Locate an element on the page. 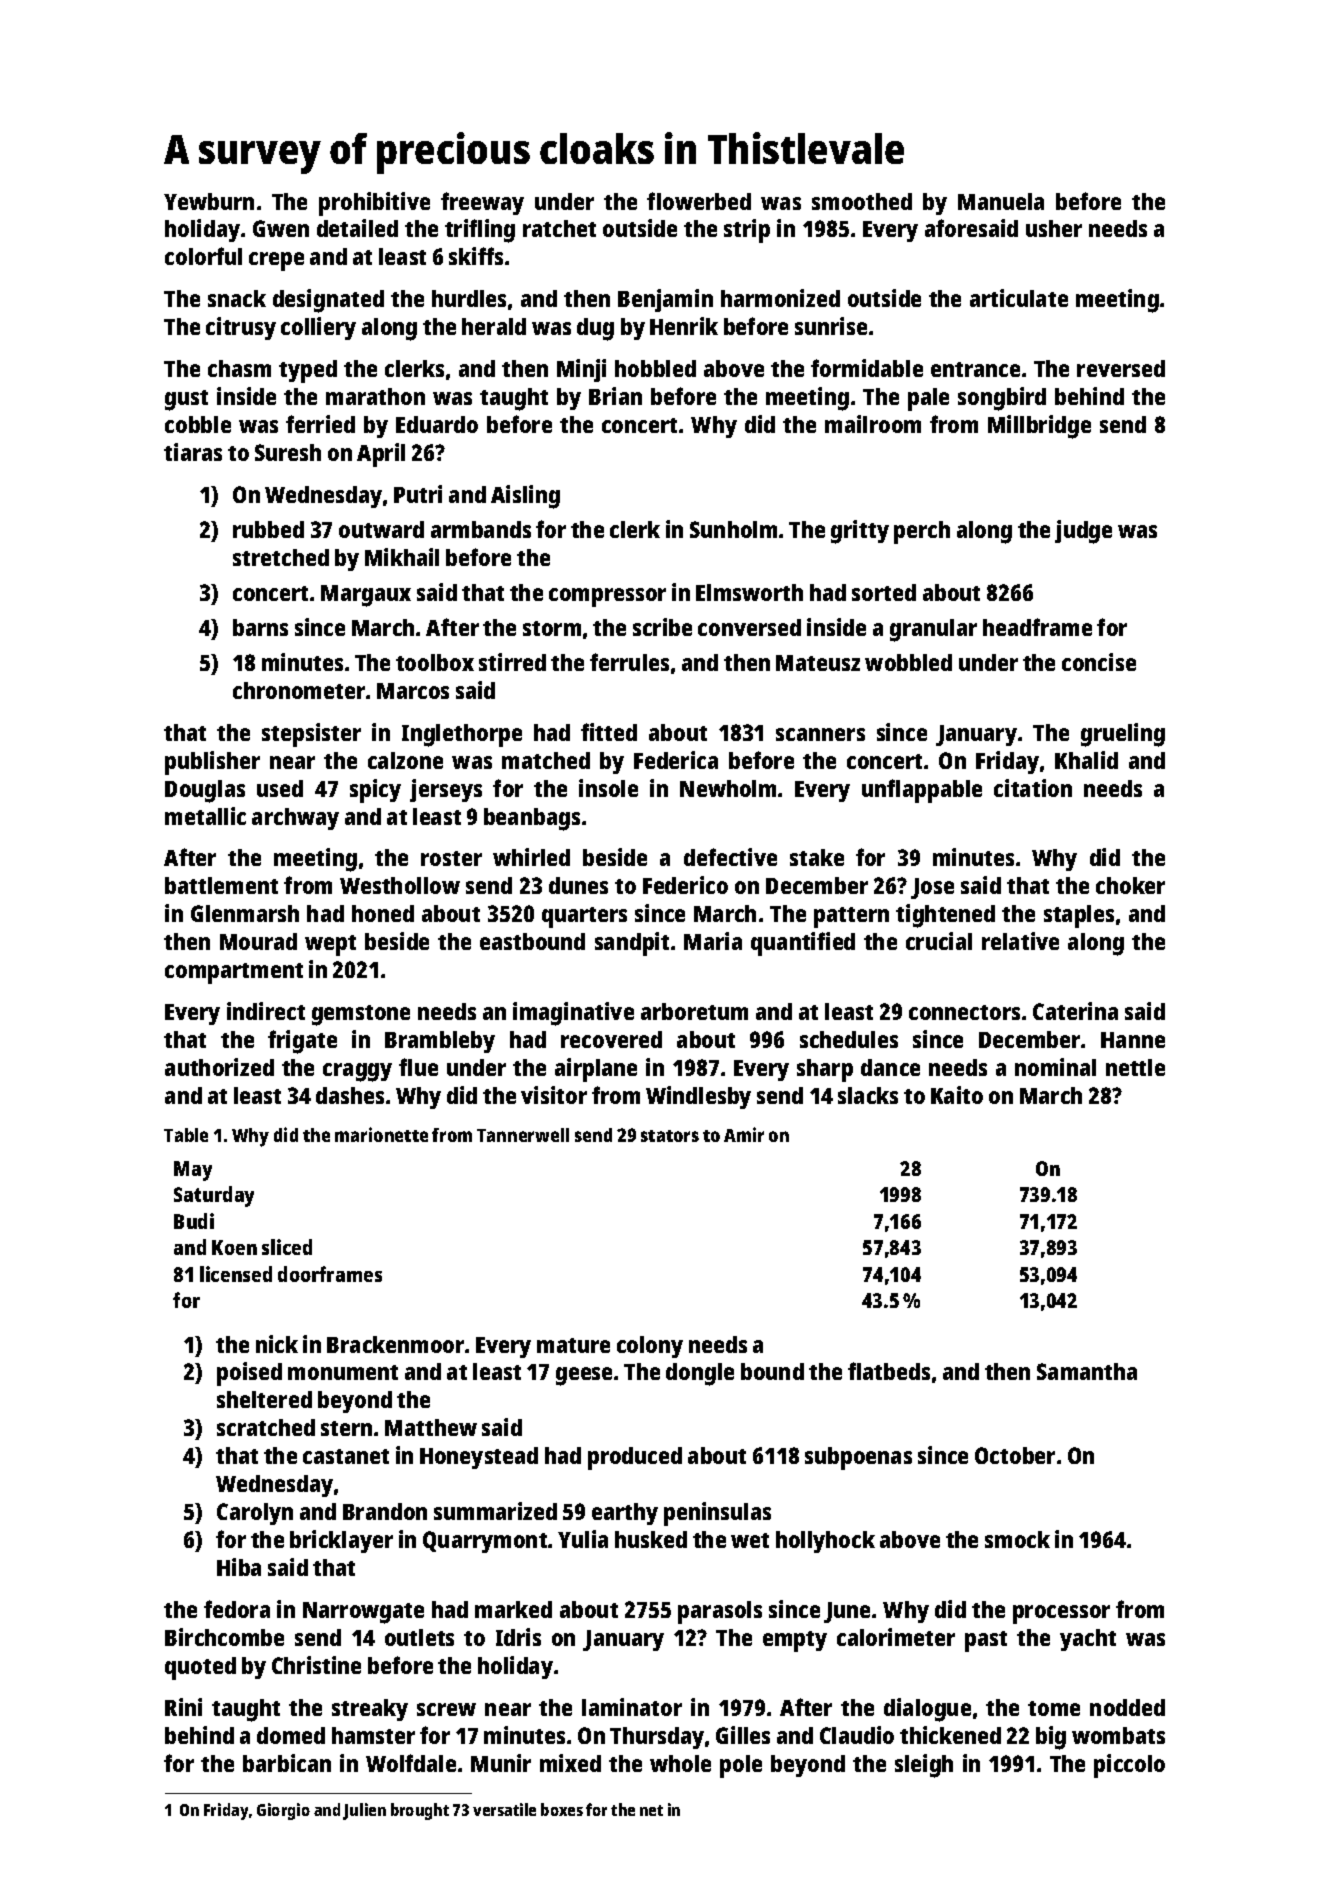 The height and width of the page is (1882, 1331). headframe is located at coordinates (1037, 627).
